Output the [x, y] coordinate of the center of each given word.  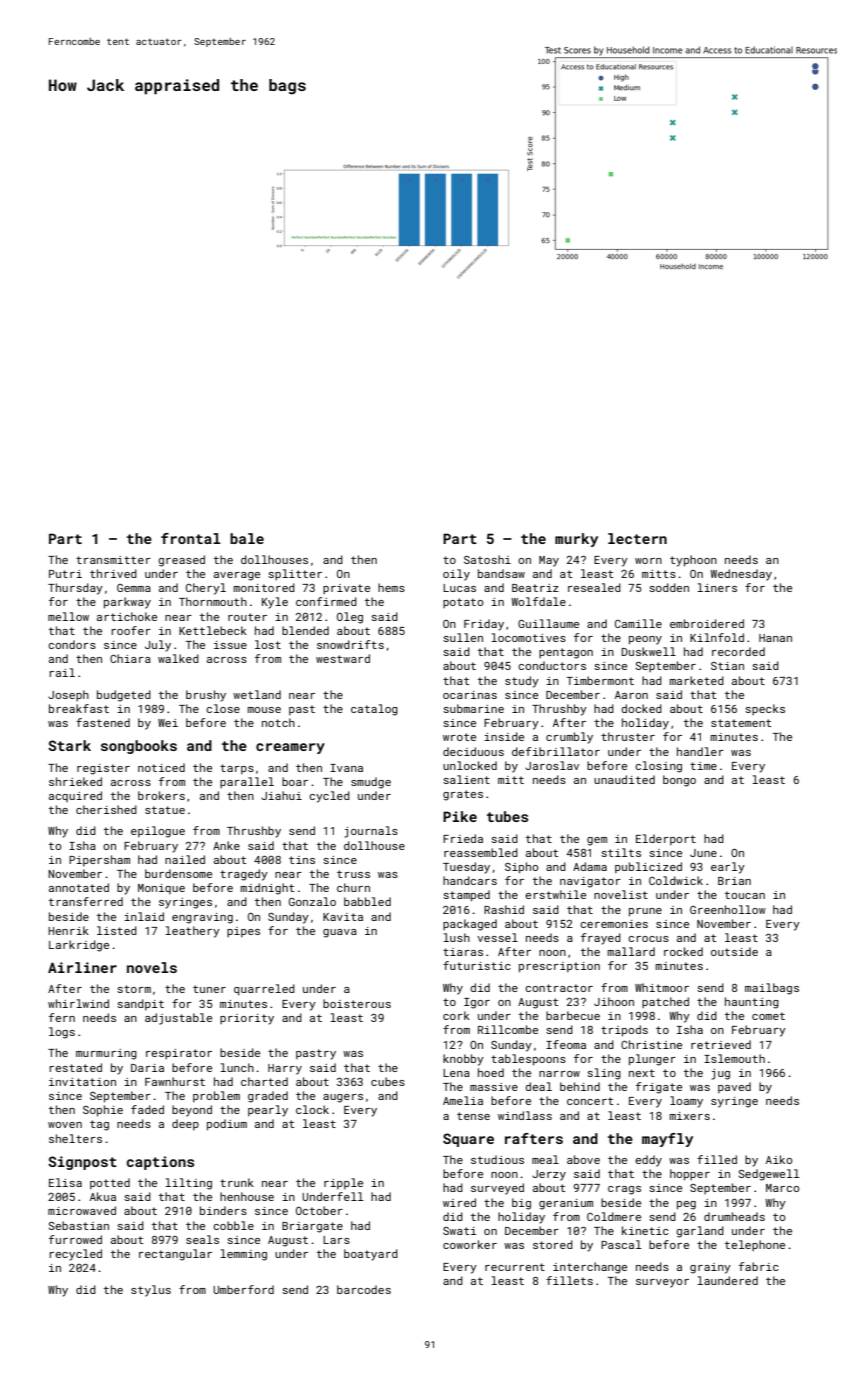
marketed [696, 680]
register [103, 769]
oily [456, 575]
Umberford [243, 1289]
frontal [191, 538]
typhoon [693, 561]
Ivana [346, 768]
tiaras [463, 952]
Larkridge [79, 946]
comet [768, 1016]
